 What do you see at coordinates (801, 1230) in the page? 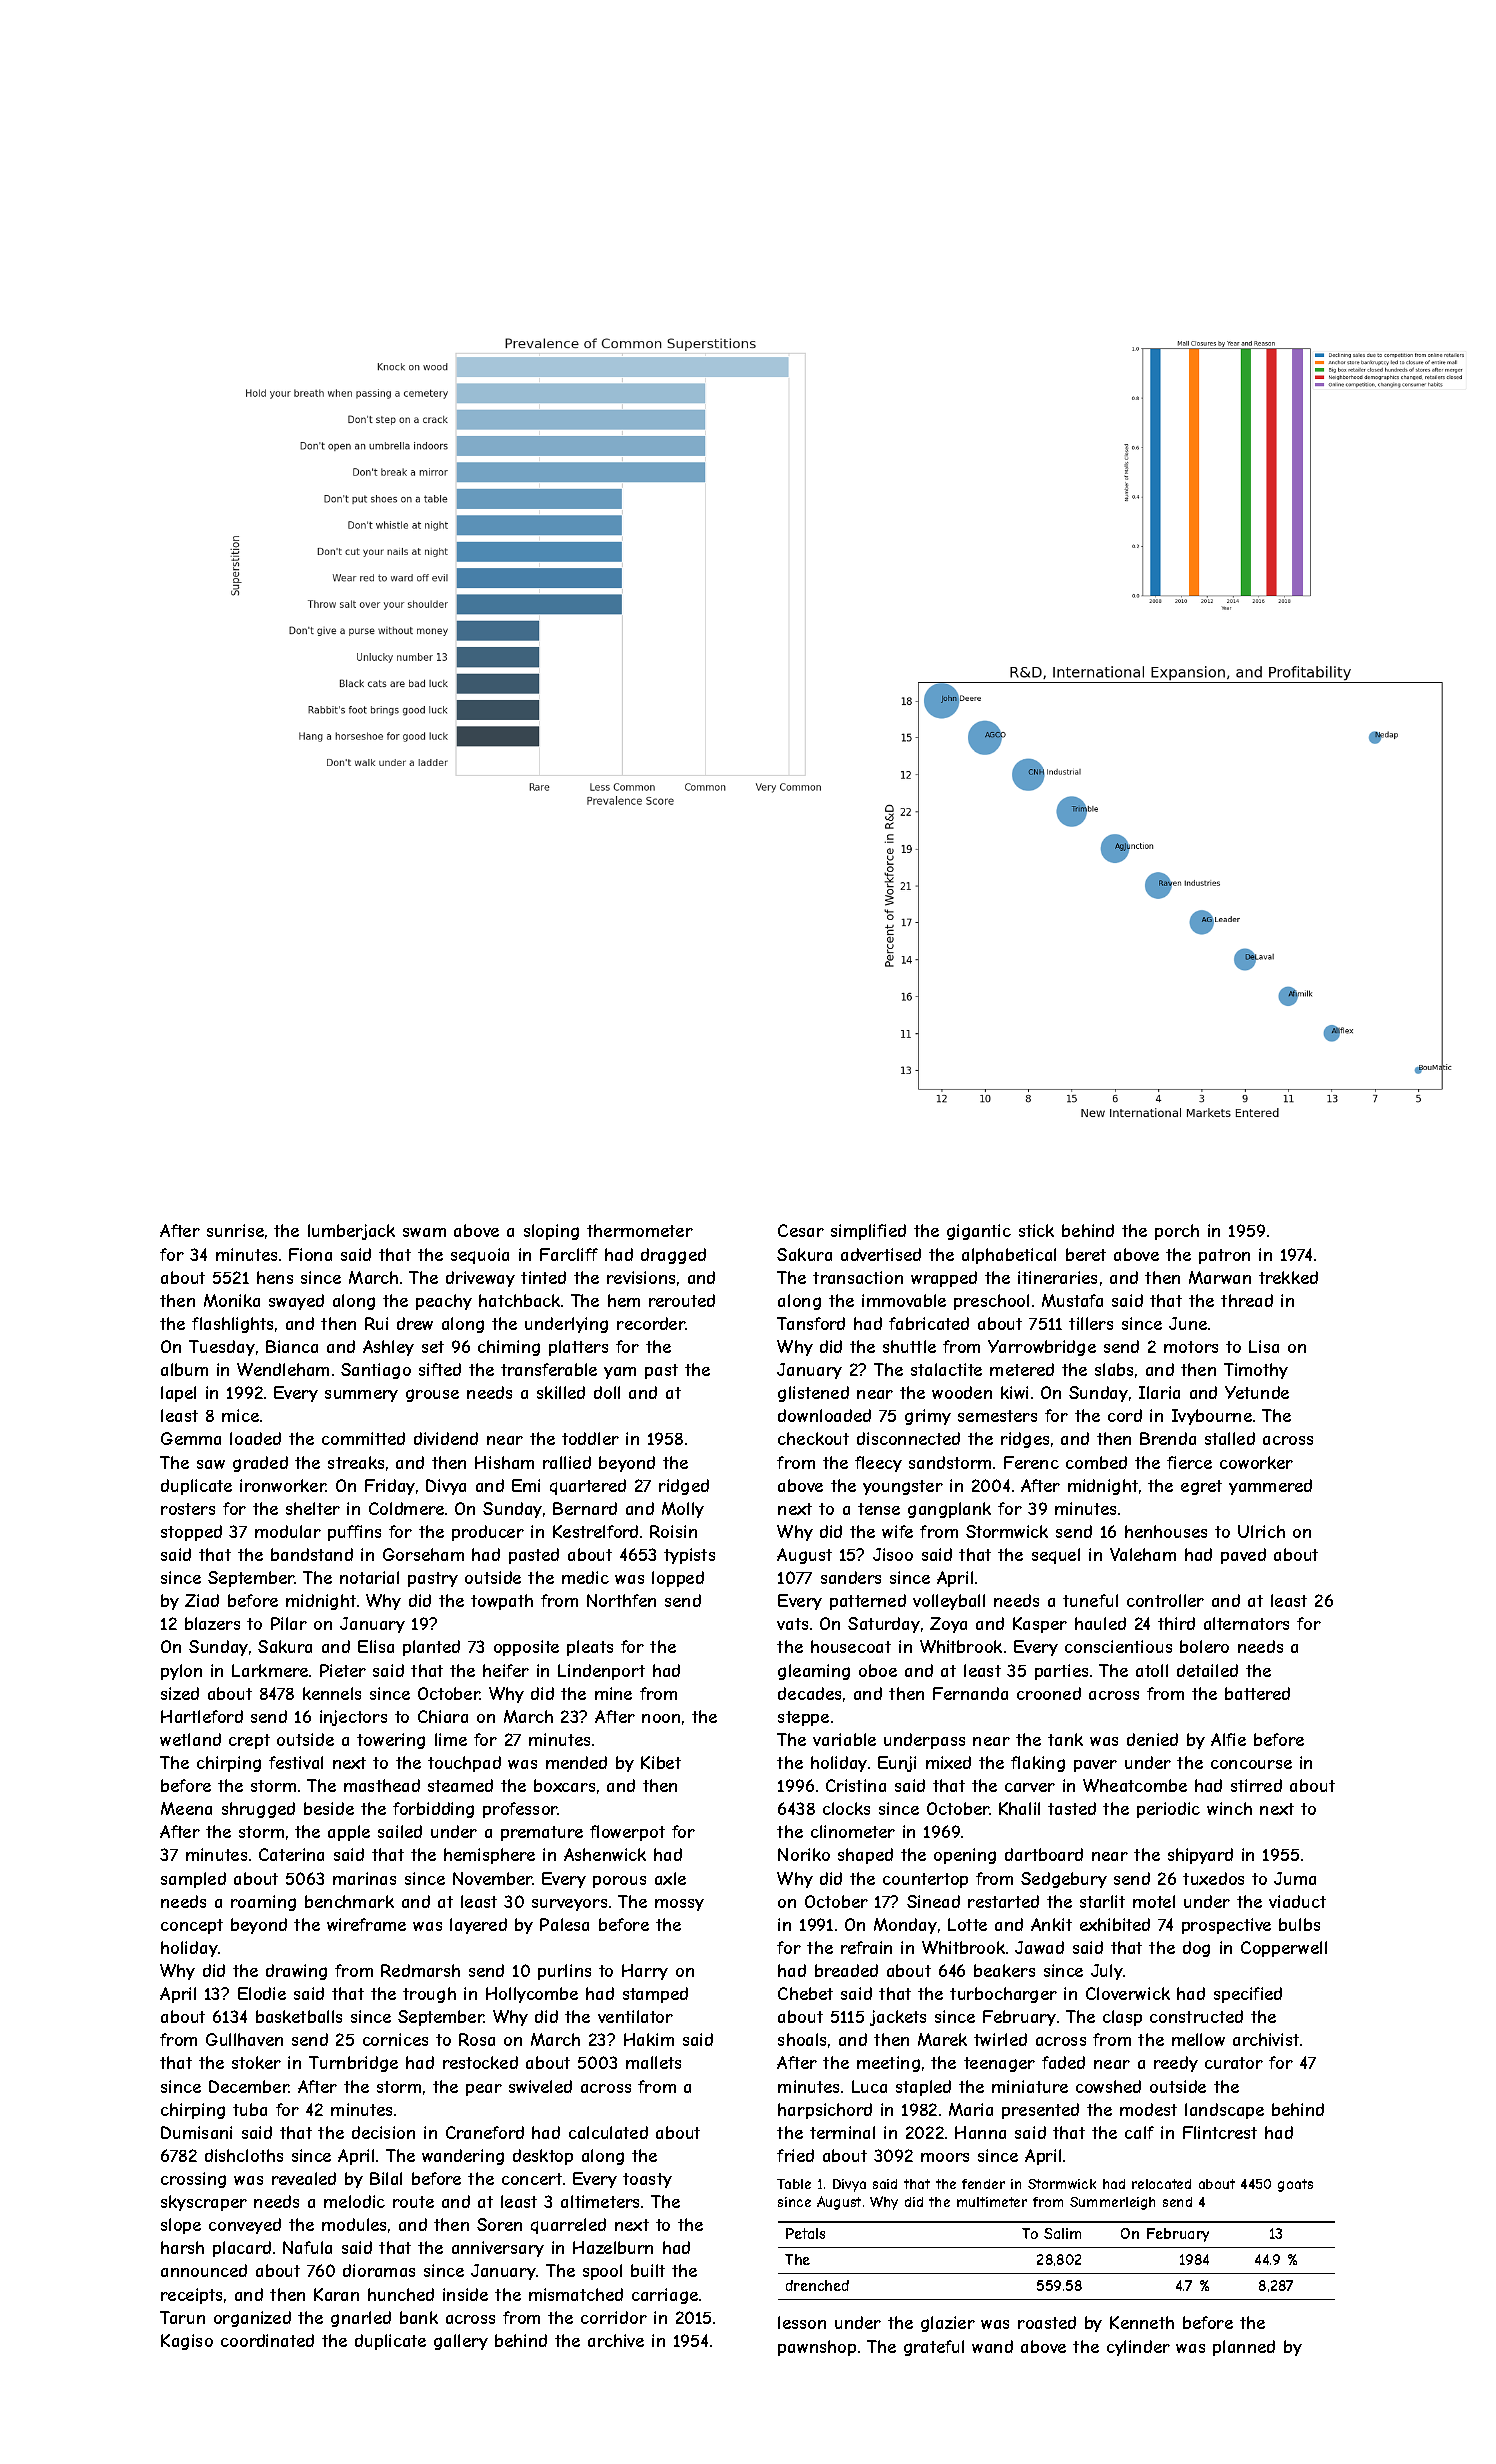
I see `Cesar` at bounding box center [801, 1230].
